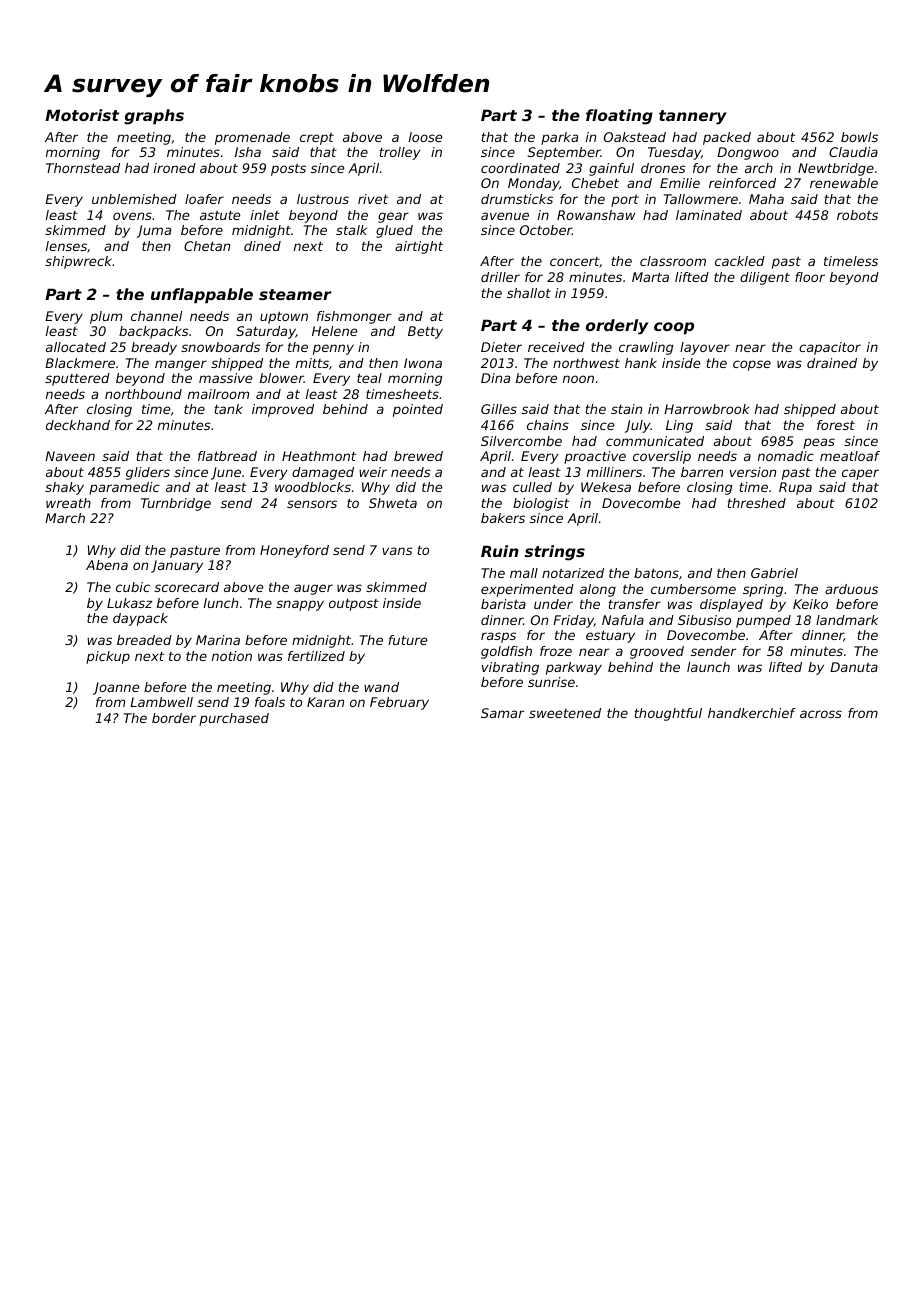 This screenshot has height=1308, width=924. Describe the element at coordinates (423, 363) in the screenshot. I see `Iwona` at that location.
